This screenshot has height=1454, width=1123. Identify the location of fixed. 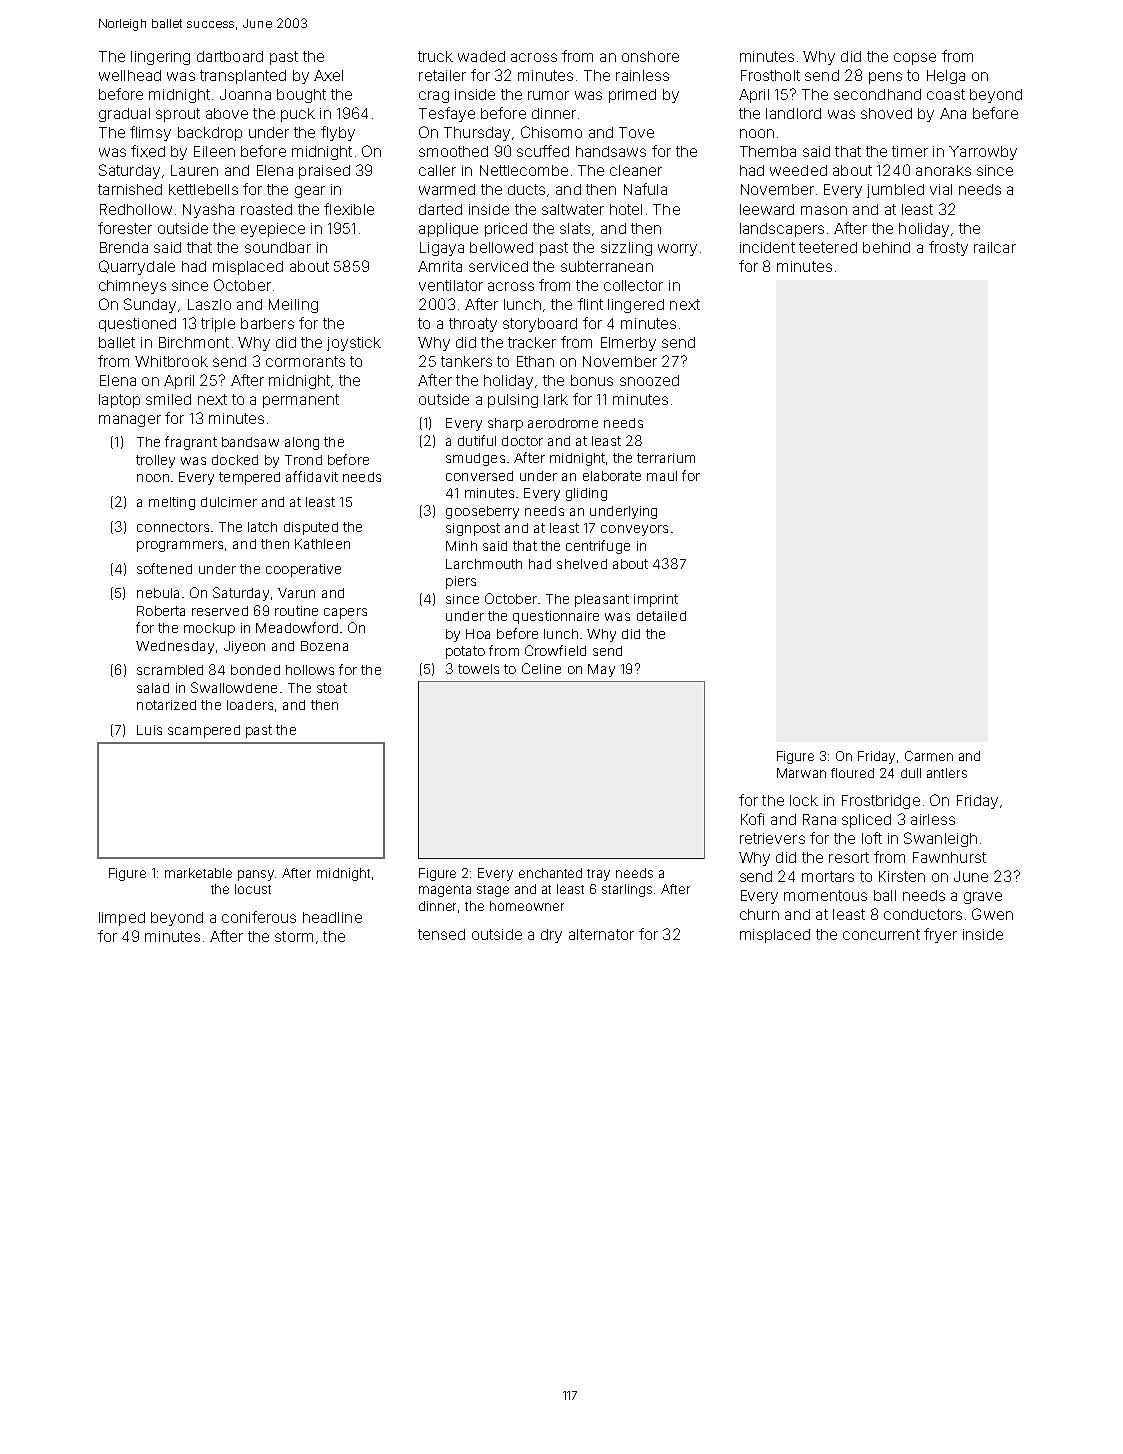
(148, 151).
